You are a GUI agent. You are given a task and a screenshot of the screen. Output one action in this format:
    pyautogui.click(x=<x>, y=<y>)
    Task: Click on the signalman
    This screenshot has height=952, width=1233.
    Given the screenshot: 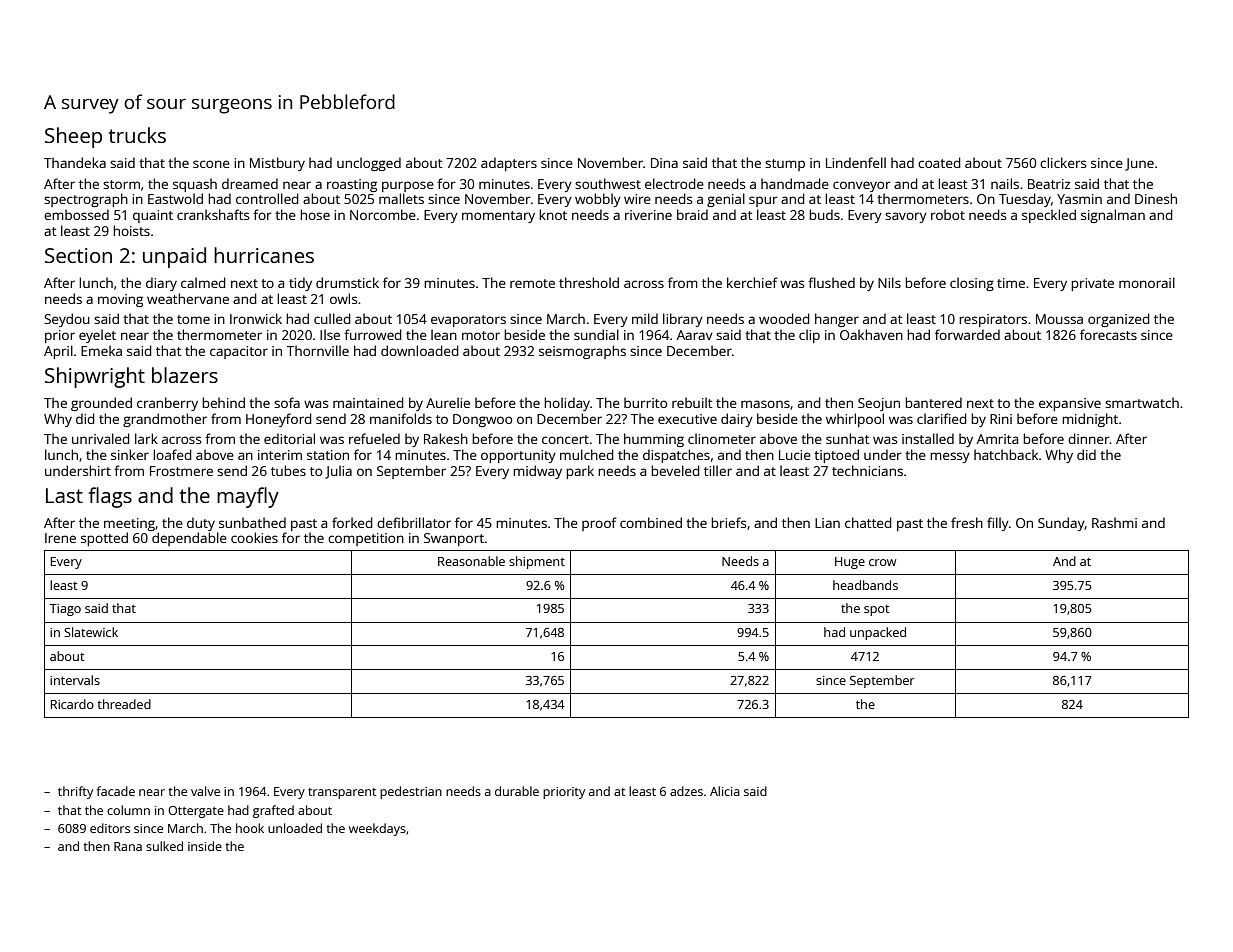 What is the action you would take?
    pyautogui.click(x=1113, y=216)
